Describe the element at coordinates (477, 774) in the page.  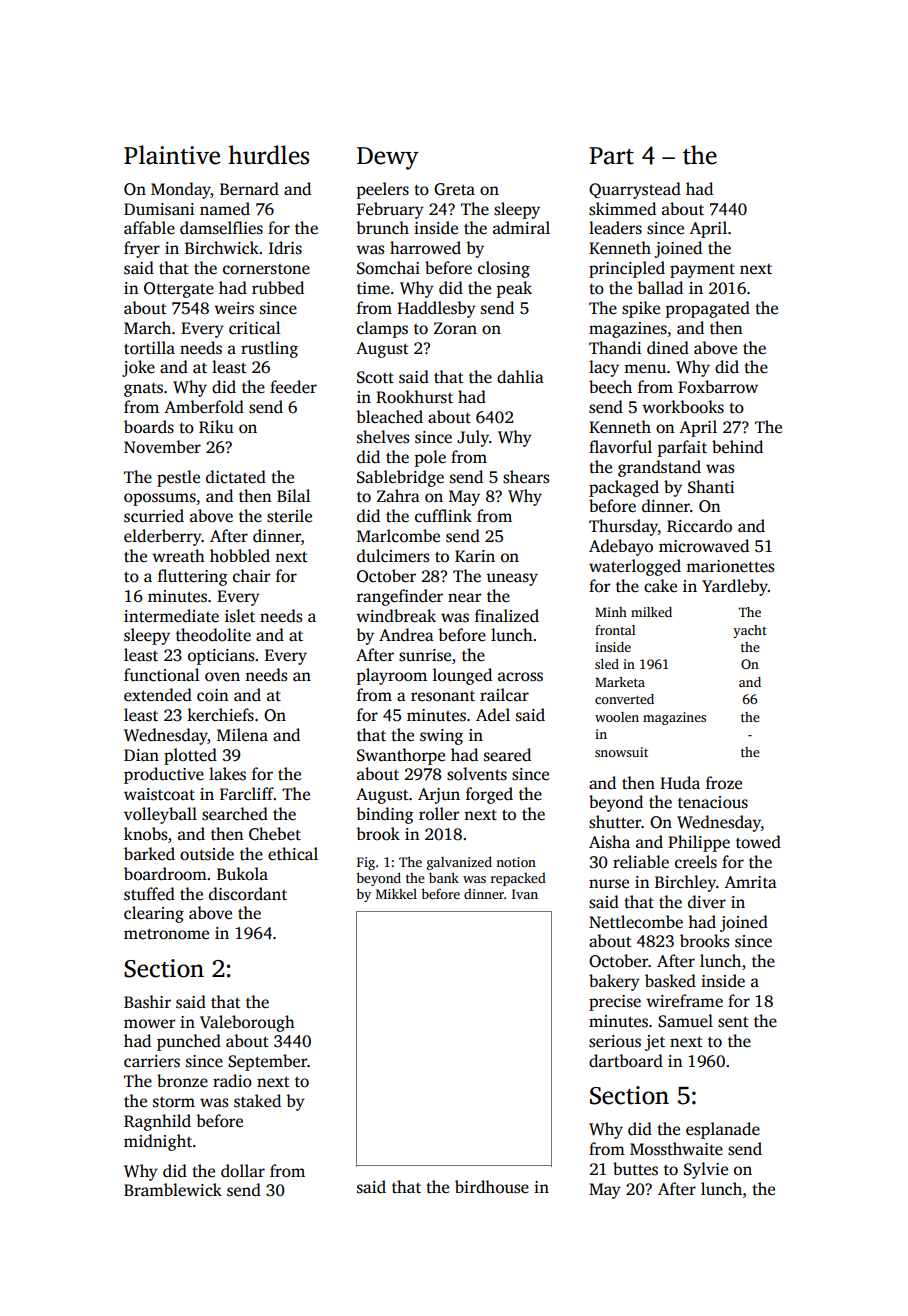
I see `solvents` at that location.
